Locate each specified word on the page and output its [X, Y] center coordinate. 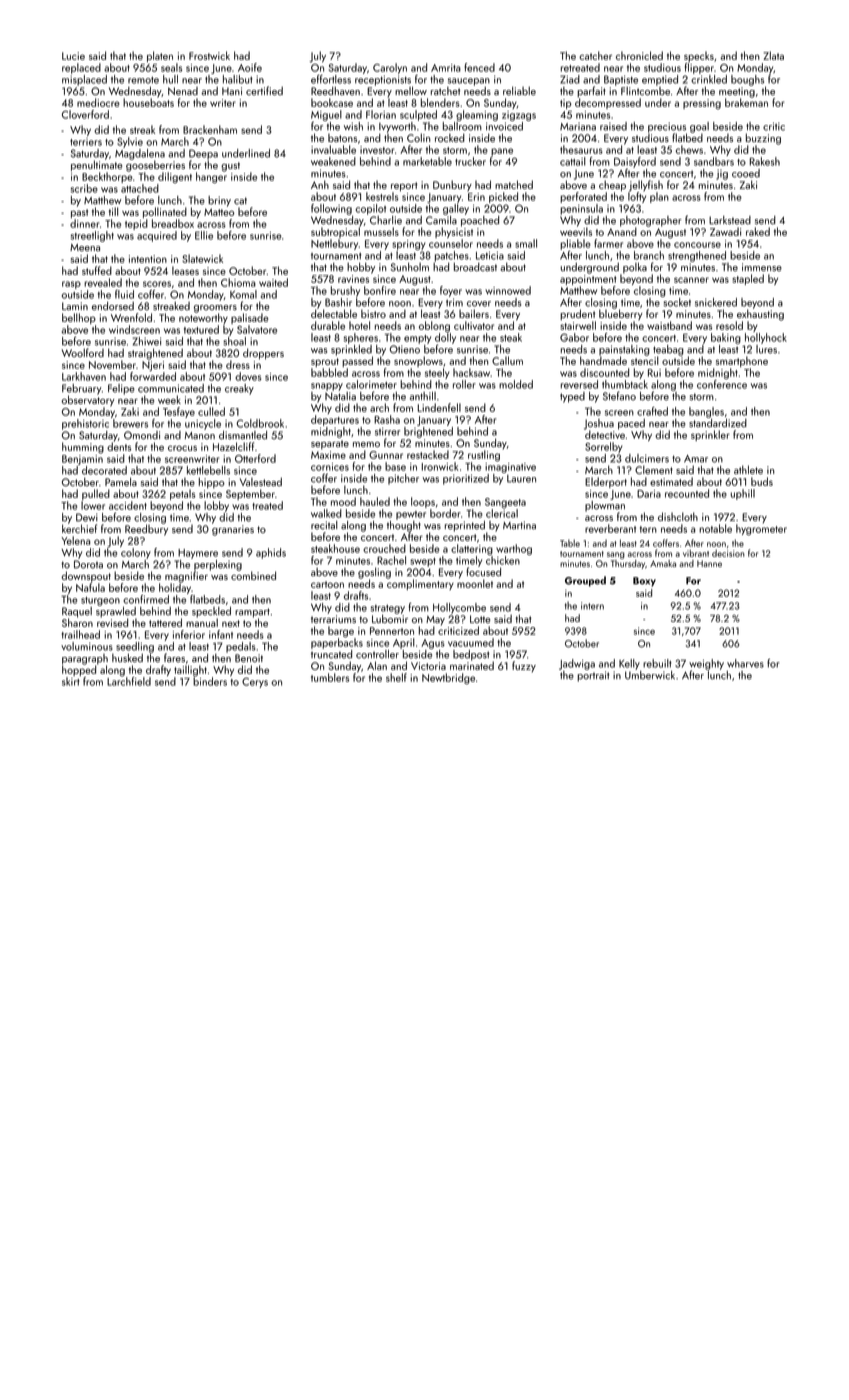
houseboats [148, 102]
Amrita [446, 68]
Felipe [121, 389]
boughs [747, 80]
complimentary [420, 584]
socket [677, 302]
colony [136, 553]
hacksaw [471, 372]
